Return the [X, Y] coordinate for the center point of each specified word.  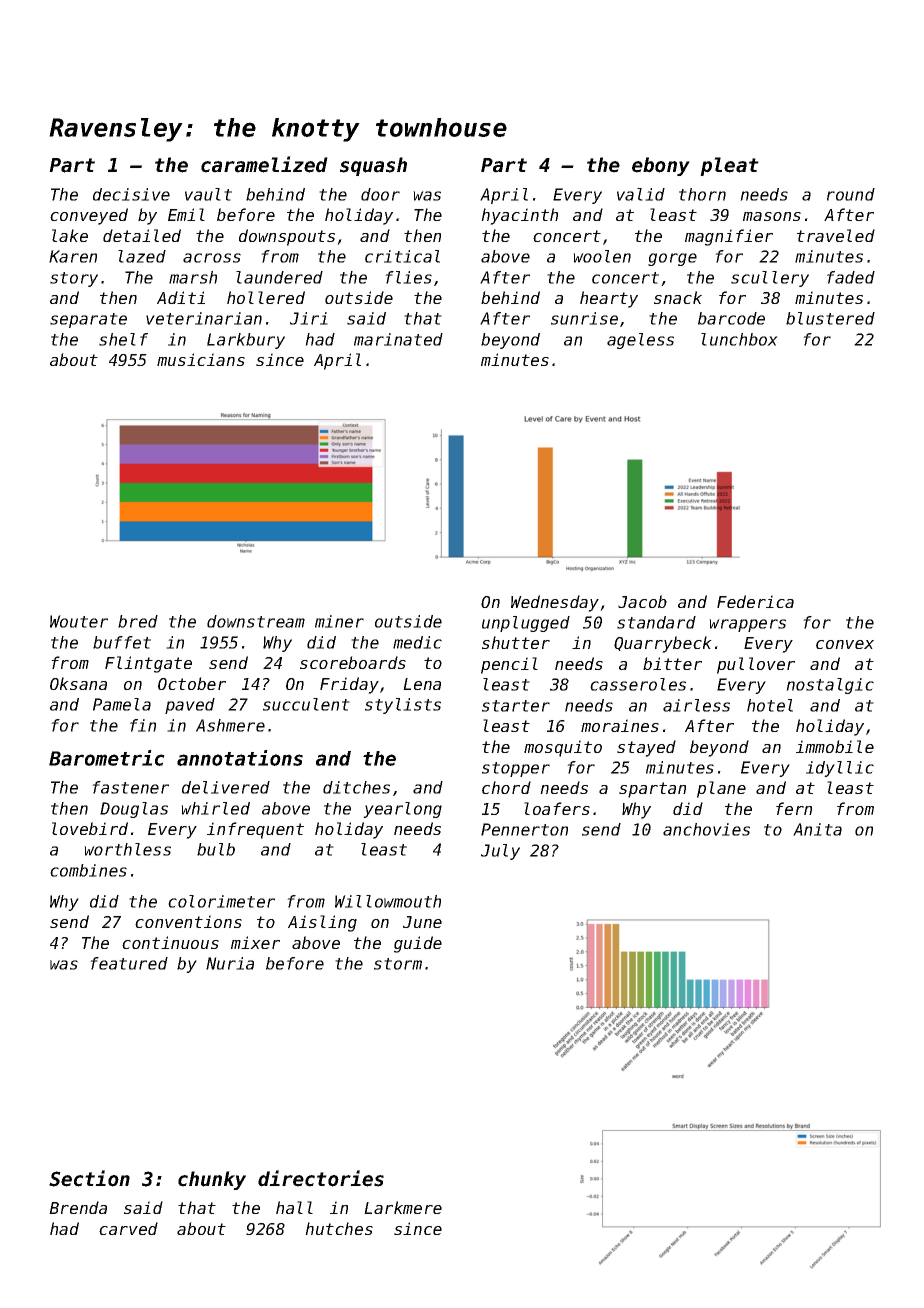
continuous [170, 942]
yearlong [402, 810]
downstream [256, 621]
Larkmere [403, 1207]
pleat [729, 166]
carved [128, 1228]
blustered [830, 318]
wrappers [747, 625]
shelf [123, 339]
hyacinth [519, 216]
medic [417, 642]
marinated [398, 339]
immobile [835, 746]
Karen [73, 256]
